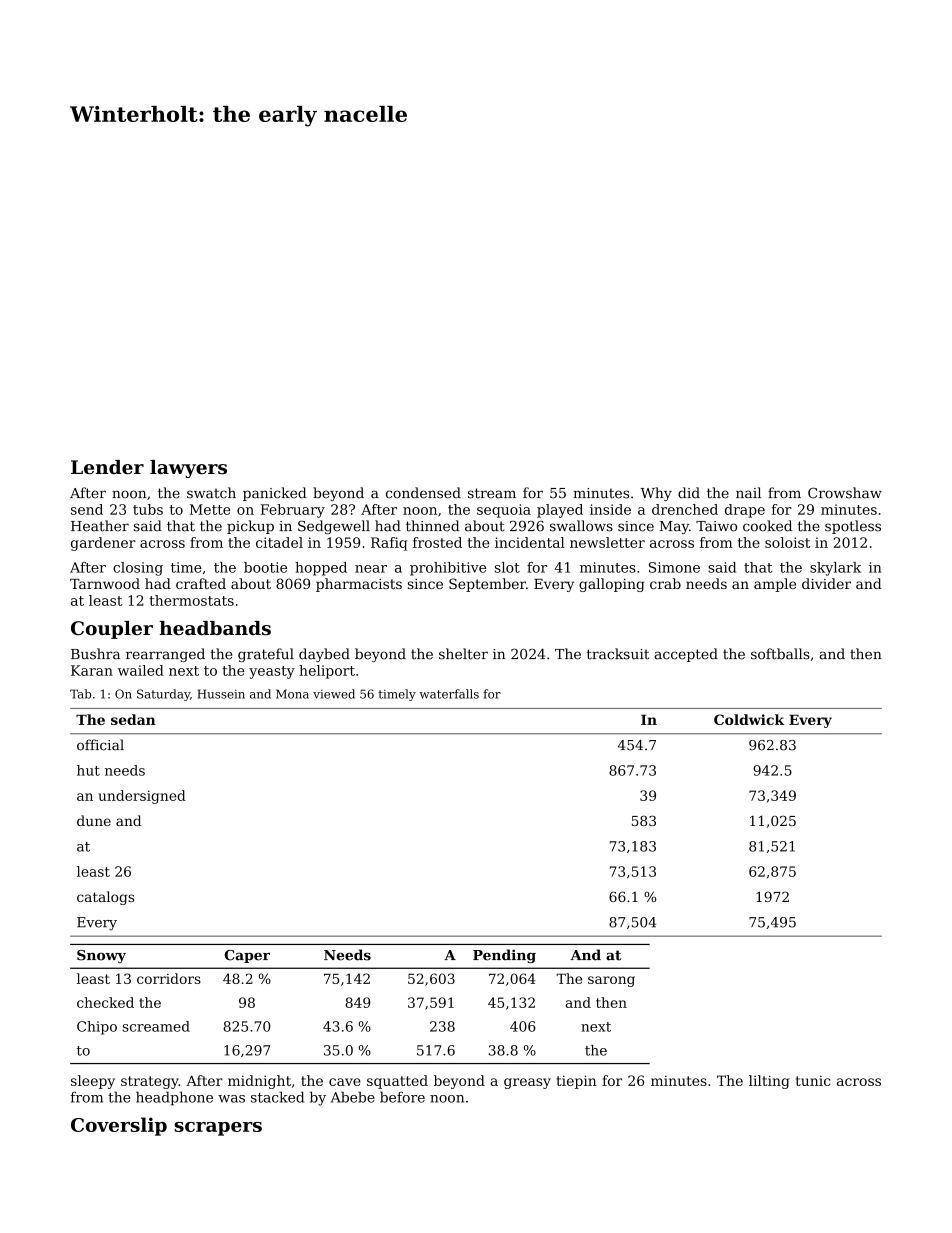 The width and height of the document is (952, 1233). What do you see at coordinates (527, 1083) in the document?
I see `greasy` at bounding box center [527, 1083].
